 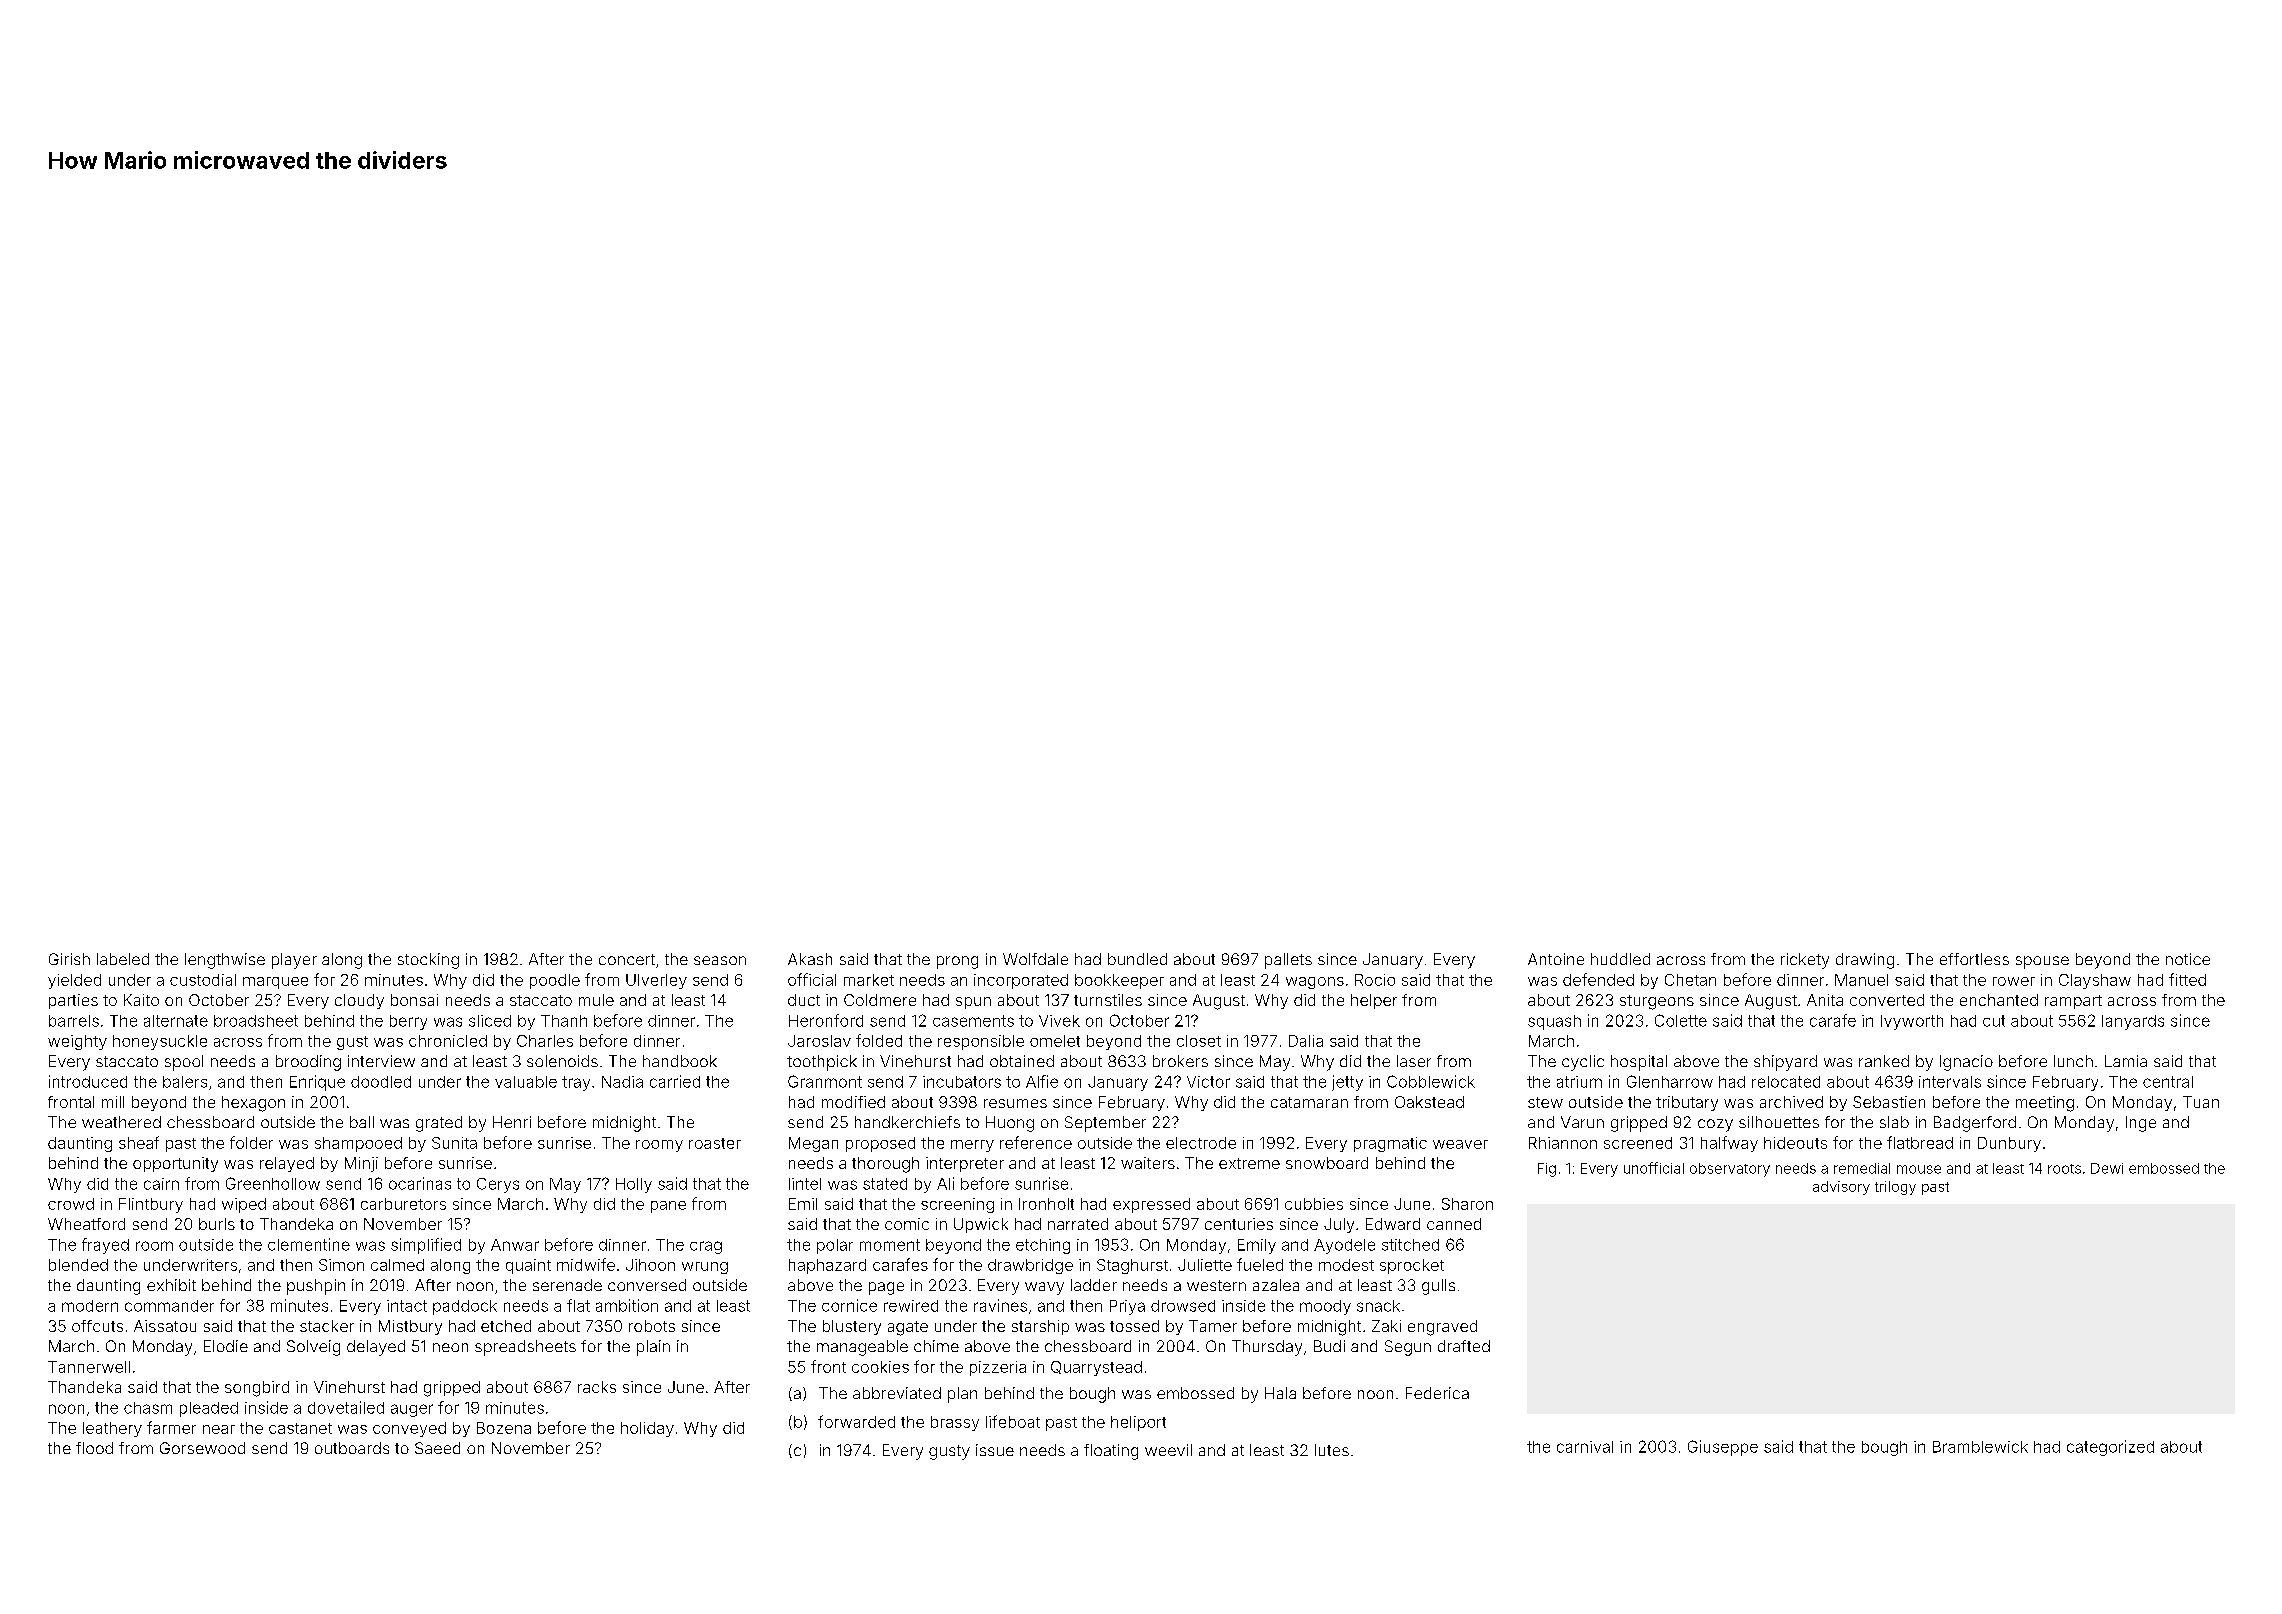 What do you see at coordinates (1288, 961) in the document?
I see `pallets` at bounding box center [1288, 961].
